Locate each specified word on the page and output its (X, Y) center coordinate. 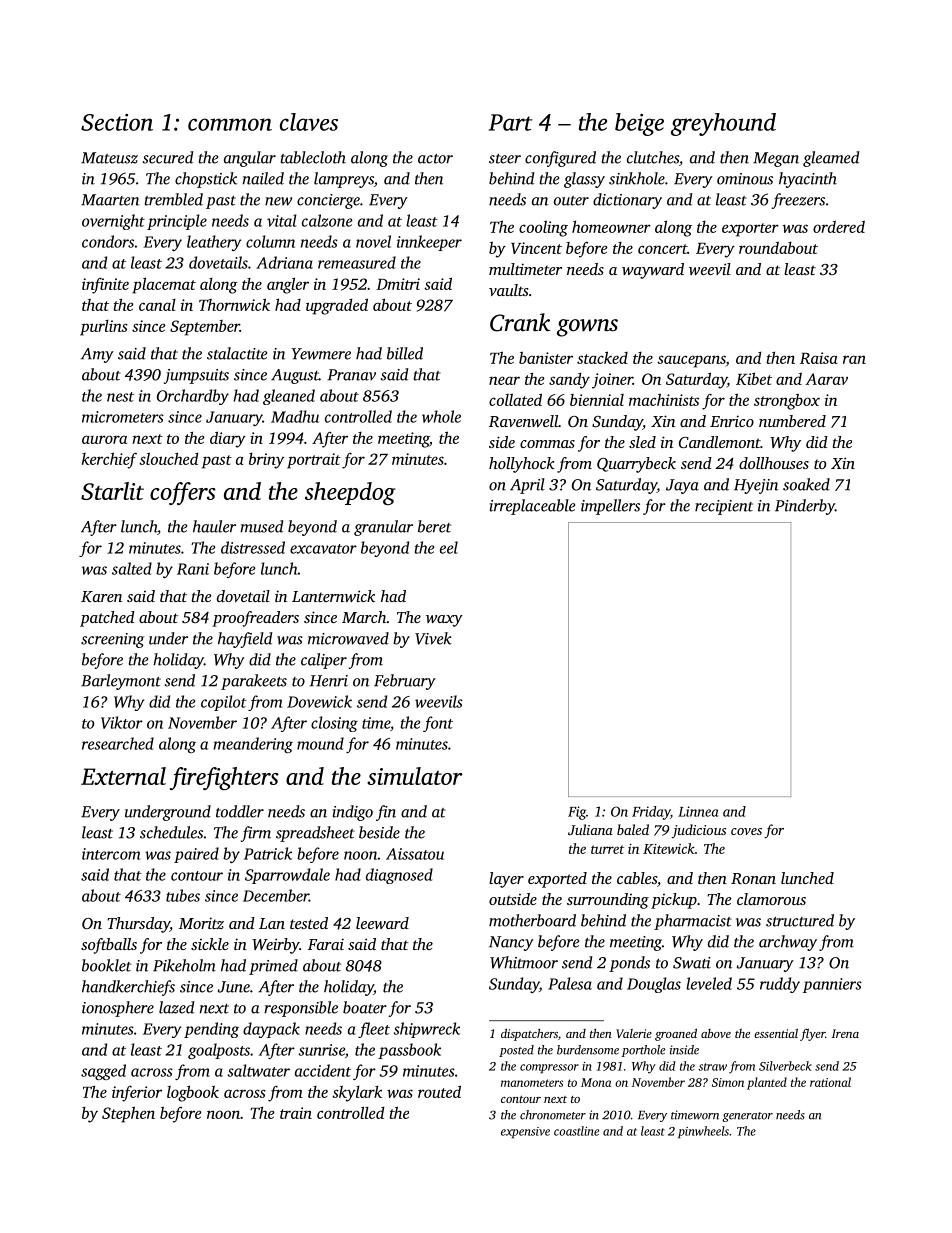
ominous (745, 179)
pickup (674, 901)
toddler (240, 811)
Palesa (570, 983)
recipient (724, 507)
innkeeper (429, 243)
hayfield (245, 640)
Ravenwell (523, 421)
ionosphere (118, 1009)
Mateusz (109, 158)
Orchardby (193, 397)
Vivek (433, 638)
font (438, 724)
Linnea (698, 811)
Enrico (732, 421)
